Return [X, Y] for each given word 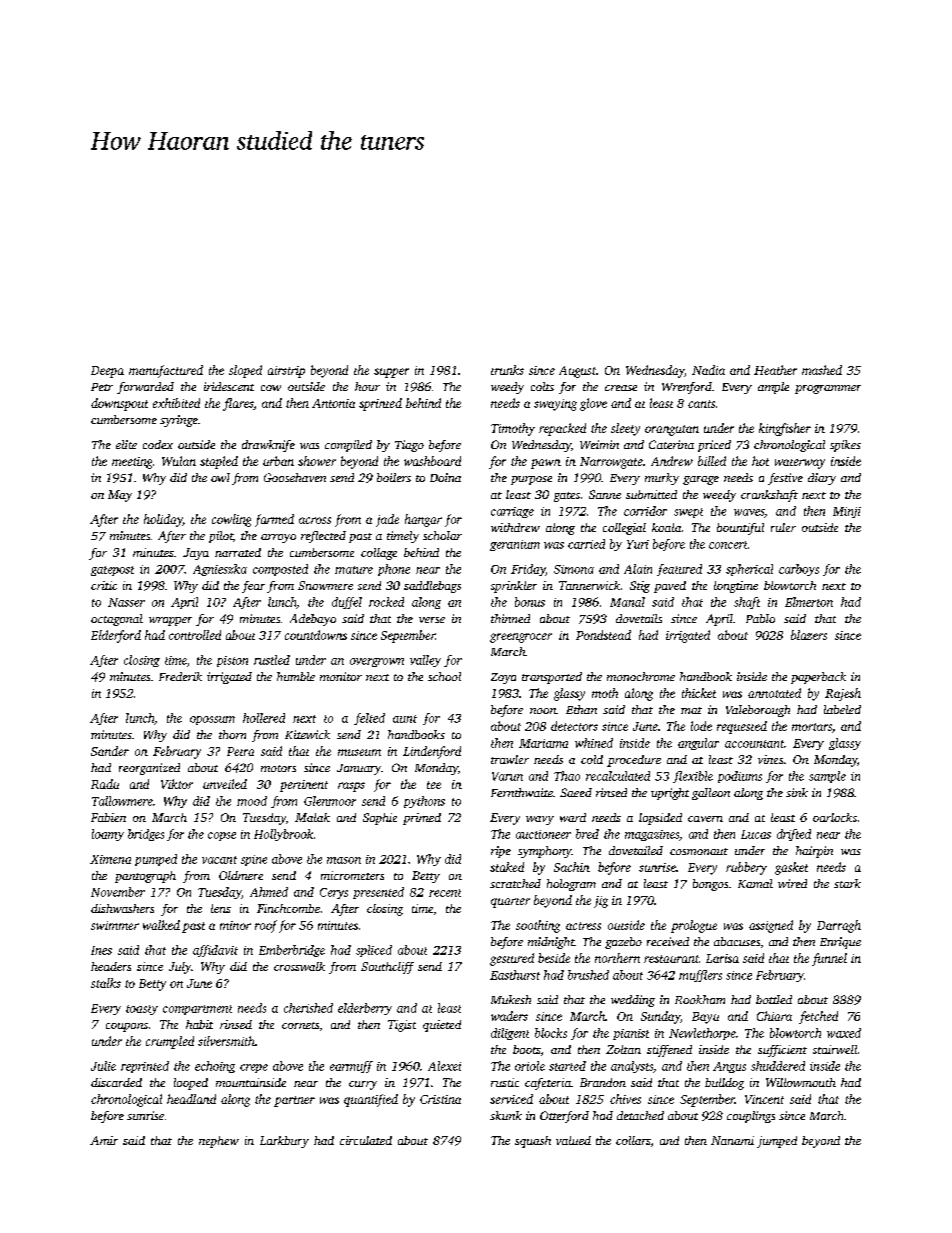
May [120, 496]
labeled [842, 709]
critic [104, 585]
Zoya [503, 678]
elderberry [365, 1009]
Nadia [708, 370]
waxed [844, 1033]
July [180, 968]
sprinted [380, 404]
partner [294, 1101]
